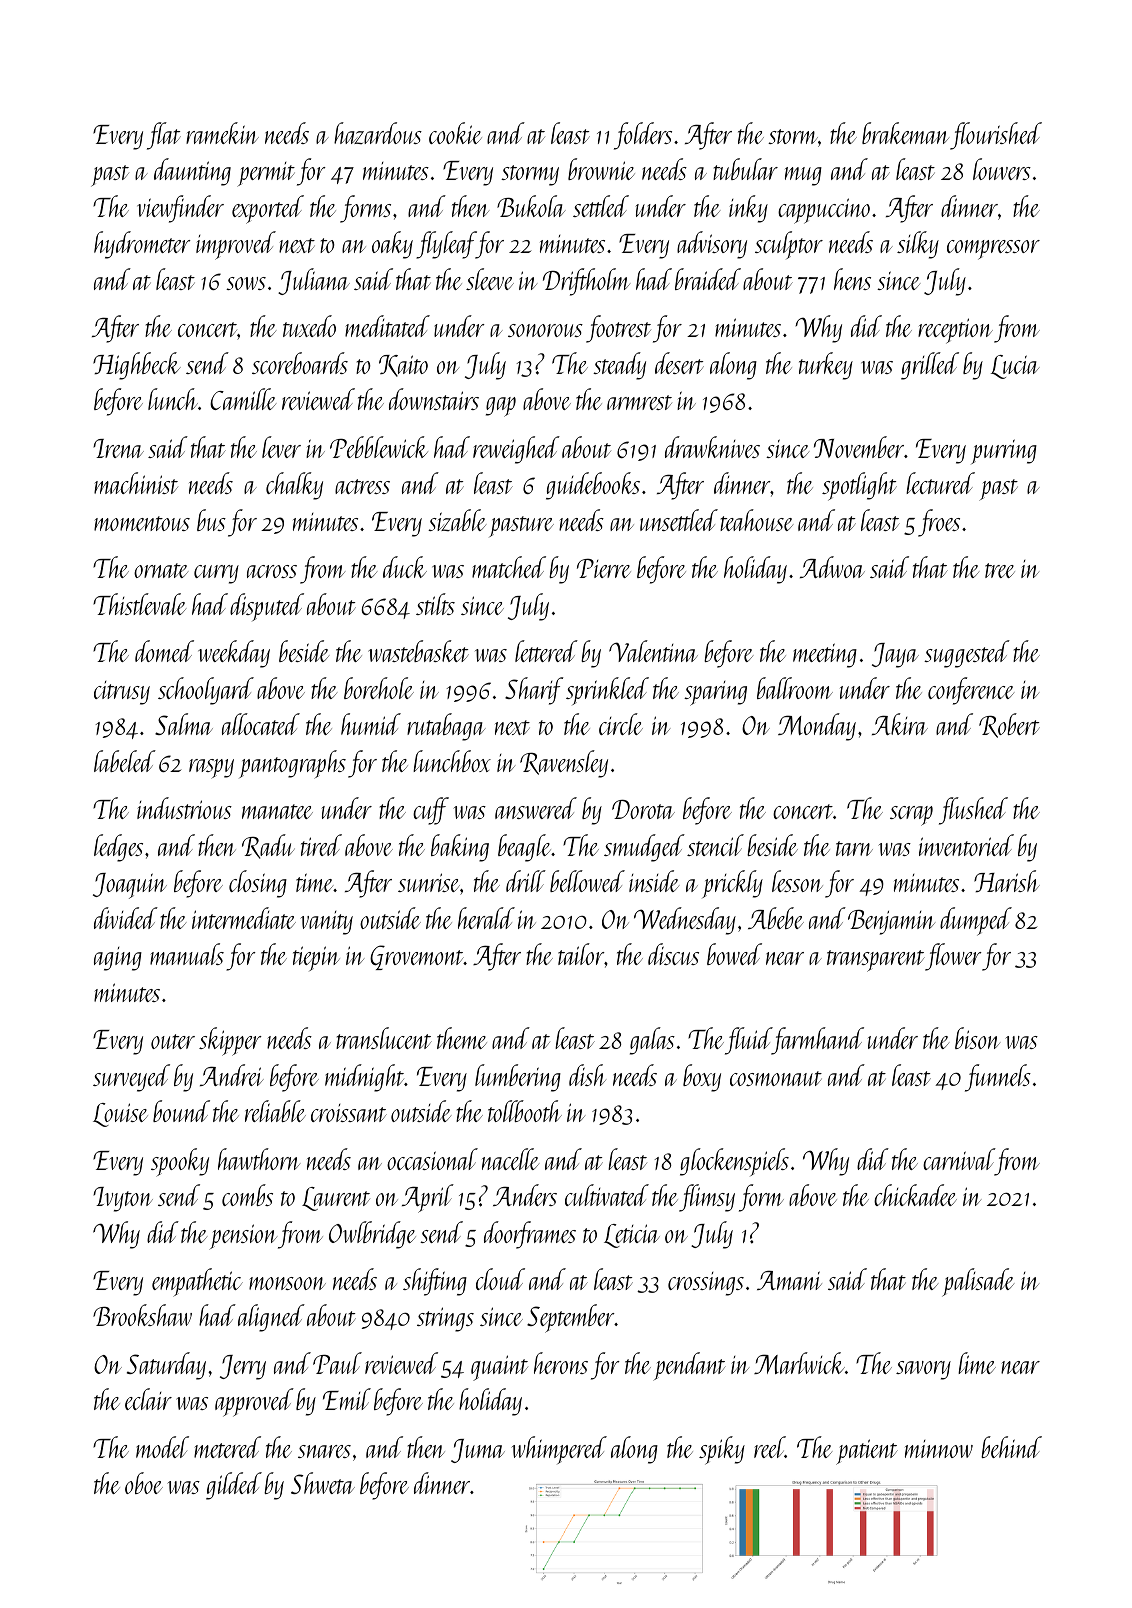 This screenshot has height=1608, width=1132. I want to click on stilts, so click(435, 604).
